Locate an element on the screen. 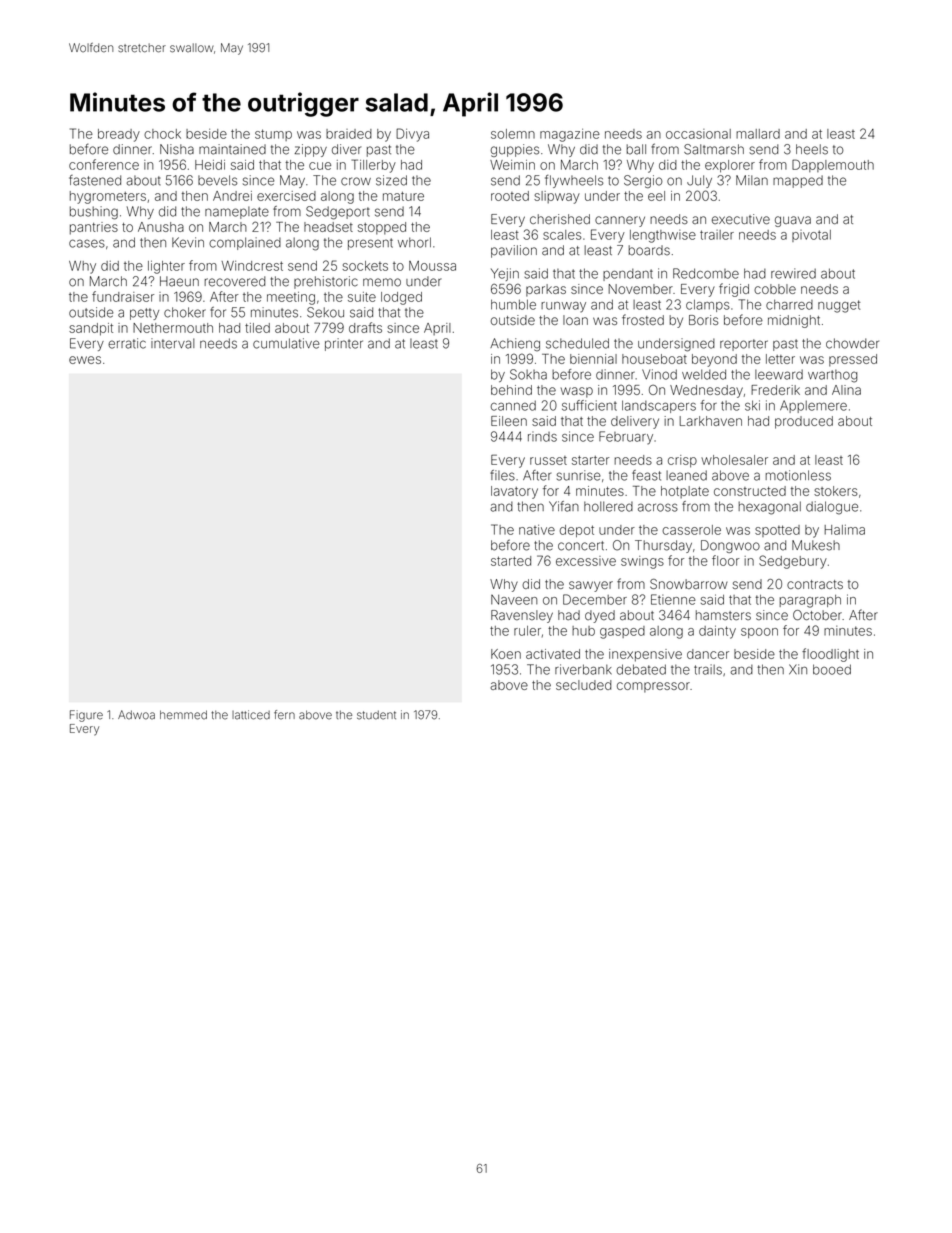 Image resolution: width=952 pixels, height=1233 pixels. Eileen is located at coordinates (509, 421).
